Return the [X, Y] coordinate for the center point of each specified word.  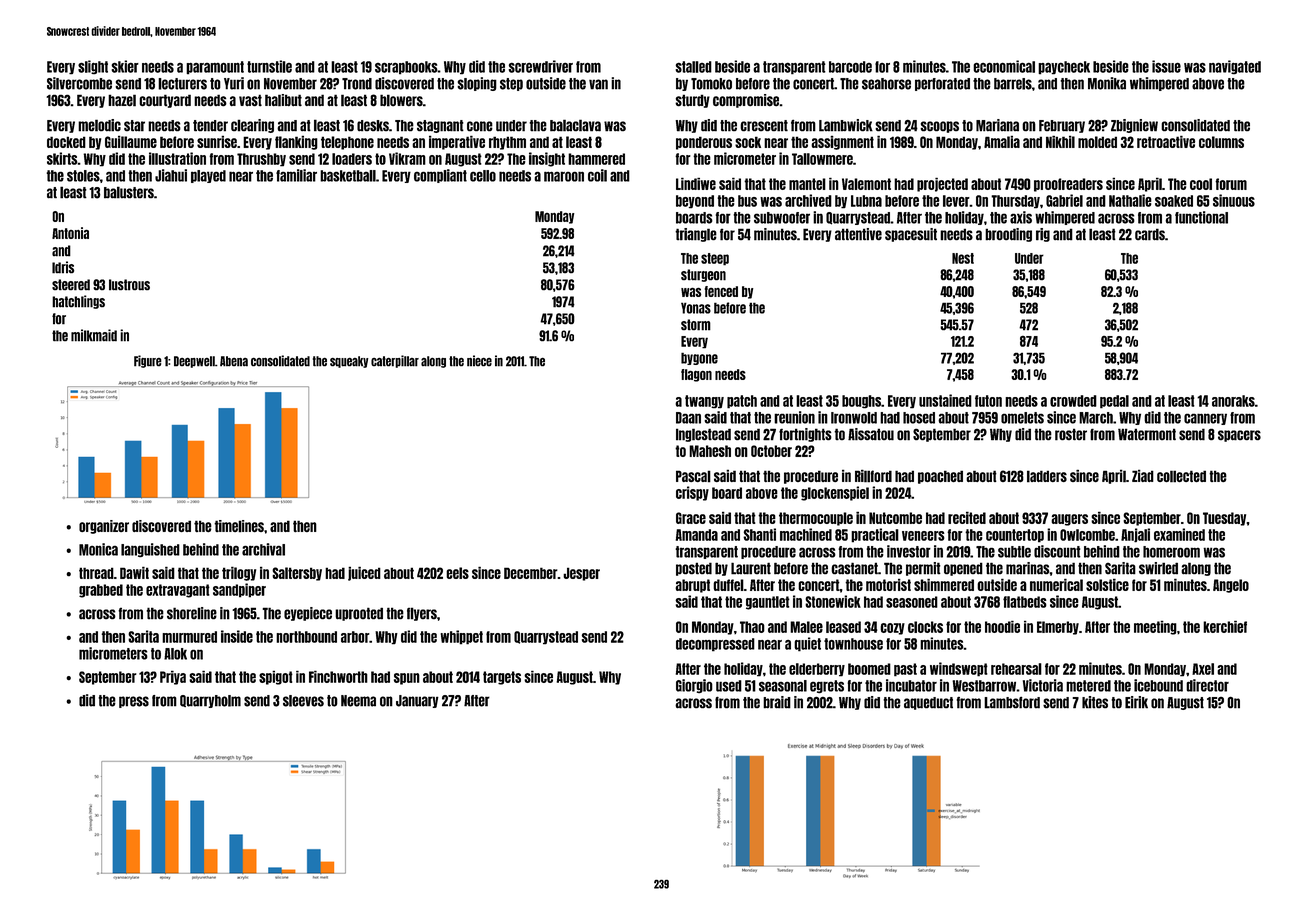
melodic [99, 125]
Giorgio [694, 686]
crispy [692, 493]
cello [483, 176]
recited [967, 518]
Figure [148, 361]
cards [1150, 234]
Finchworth [338, 677]
